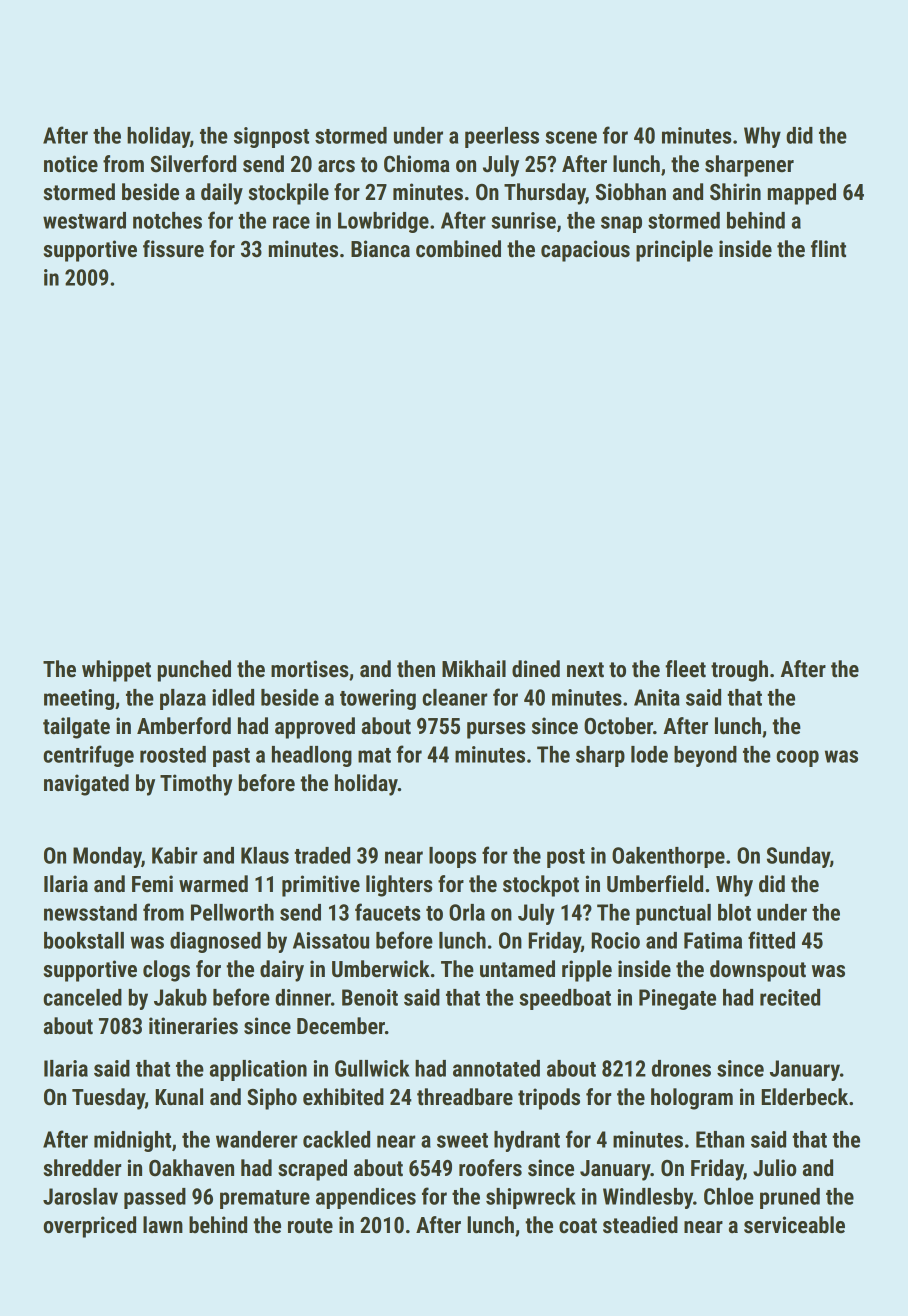 This page has height=1316, width=908. Describe the element at coordinates (336, 166) in the page. I see `arcs` at that location.
